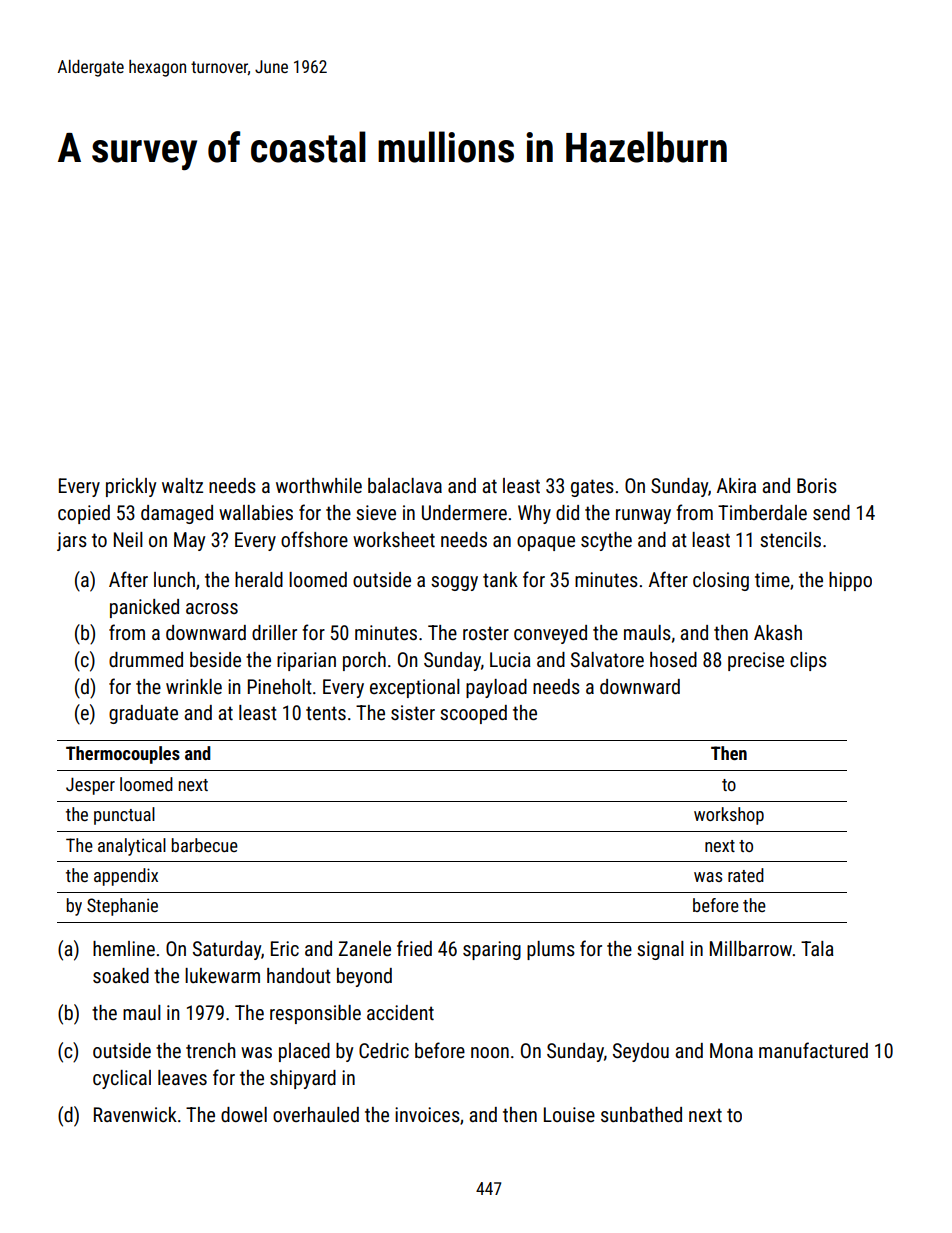  I want to click on send, so click(831, 512).
